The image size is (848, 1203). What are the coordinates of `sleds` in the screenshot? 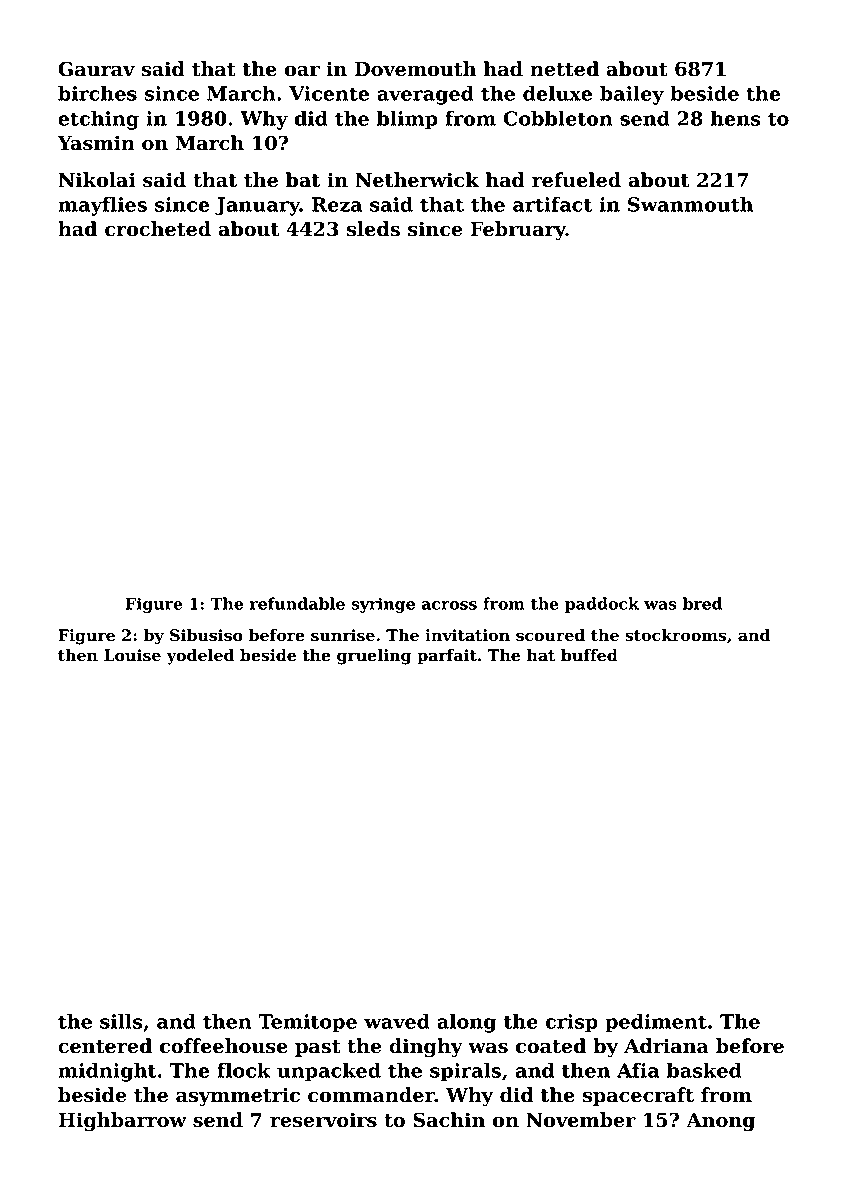 It's located at (373, 229).
